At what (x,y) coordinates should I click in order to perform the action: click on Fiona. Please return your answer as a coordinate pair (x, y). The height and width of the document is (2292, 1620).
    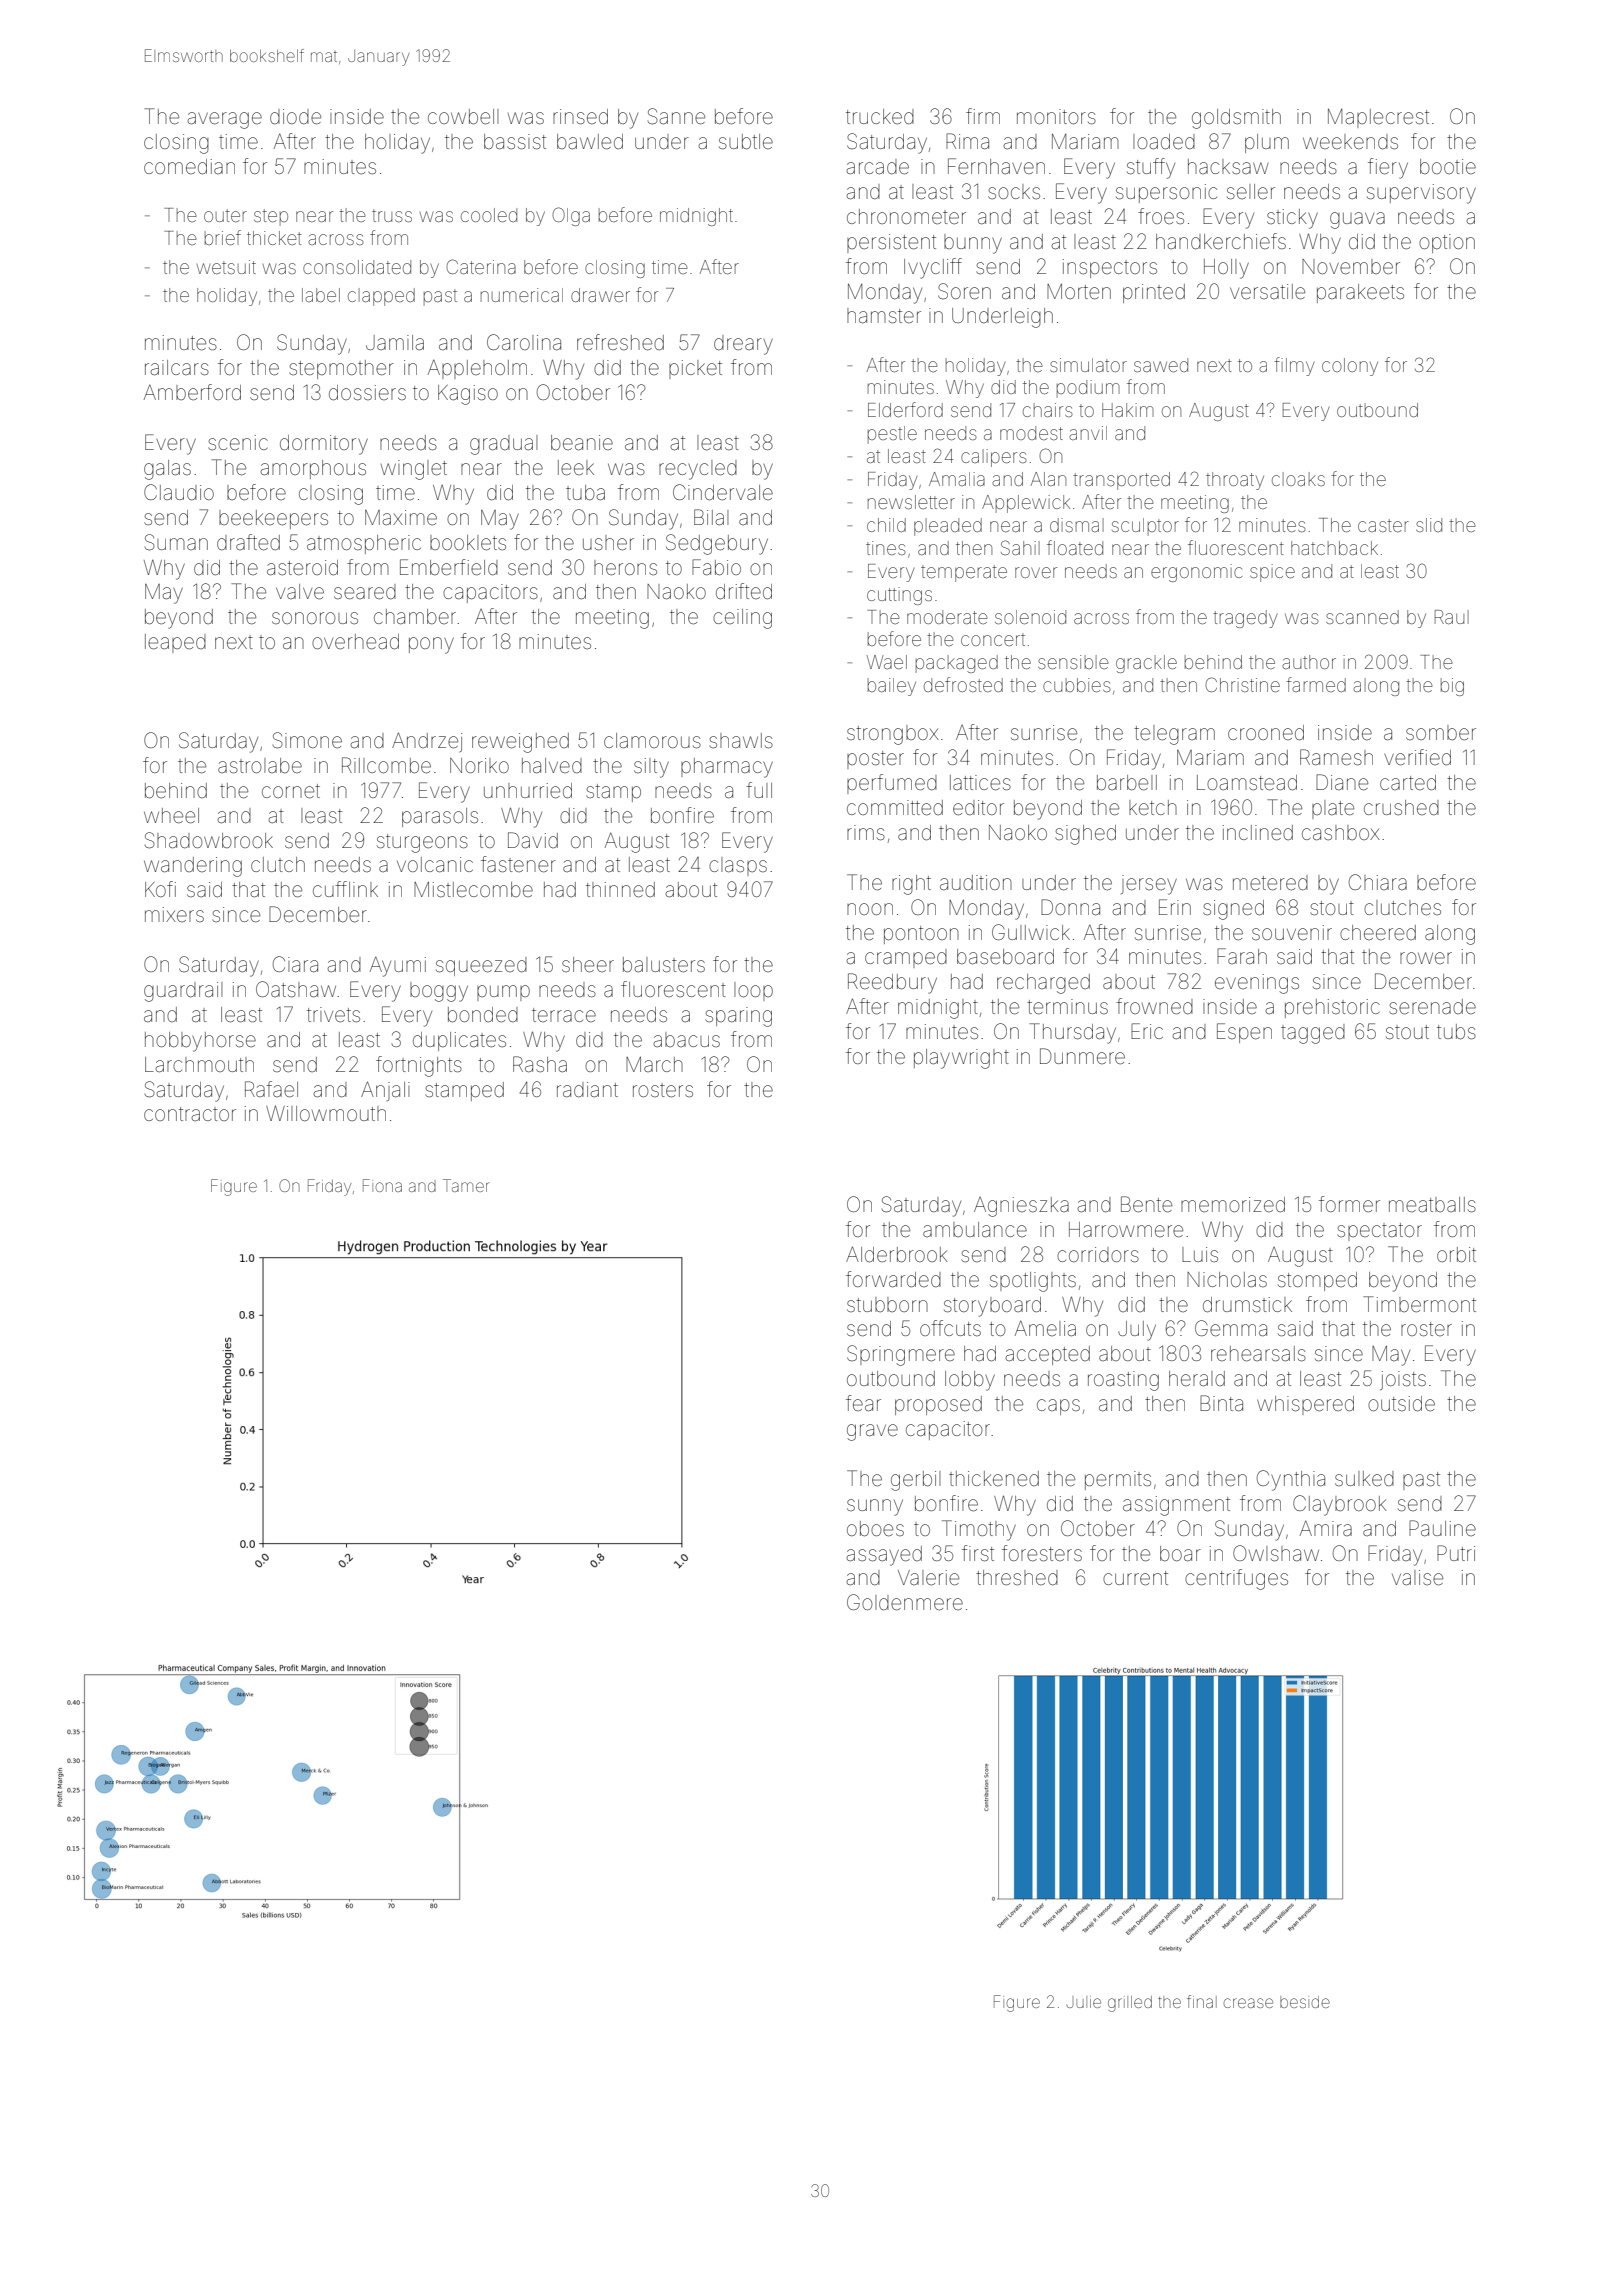
    Looking at the image, I should click on (382, 1185).
